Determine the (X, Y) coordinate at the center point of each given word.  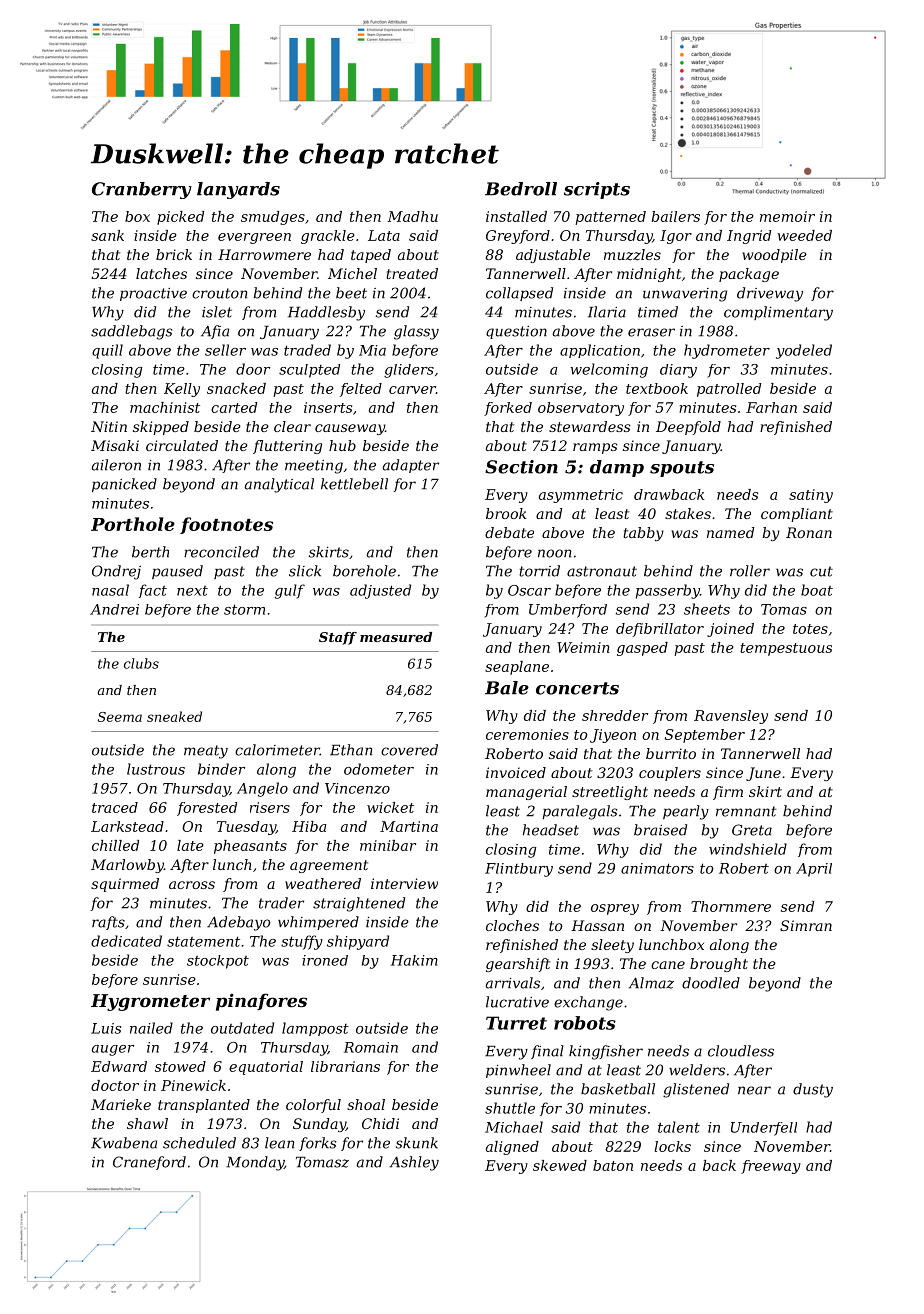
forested (207, 809)
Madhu (412, 216)
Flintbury (519, 870)
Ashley (414, 1163)
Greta (752, 830)
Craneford (149, 1163)
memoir (787, 216)
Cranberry (142, 190)
